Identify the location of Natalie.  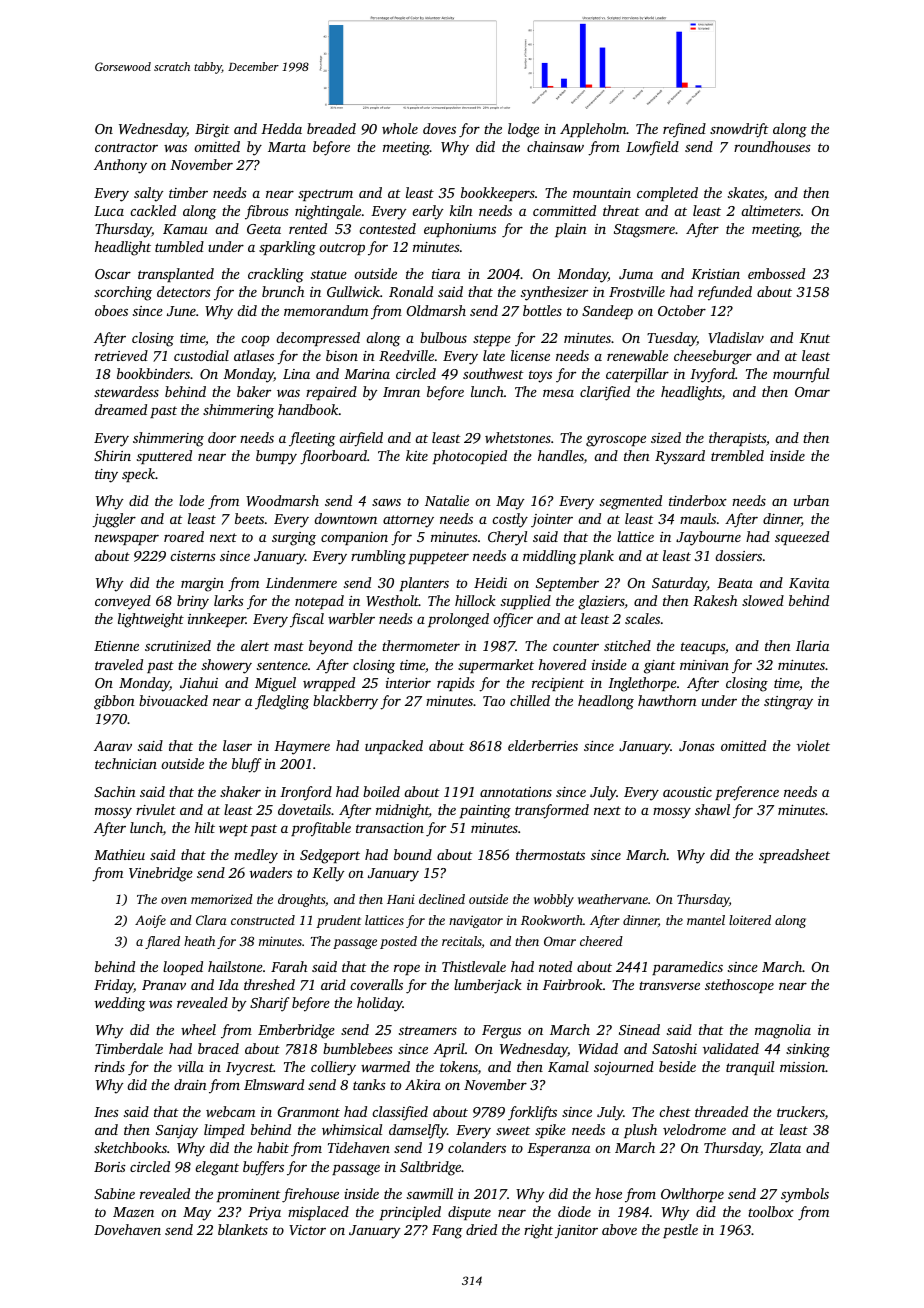
(447, 500).
